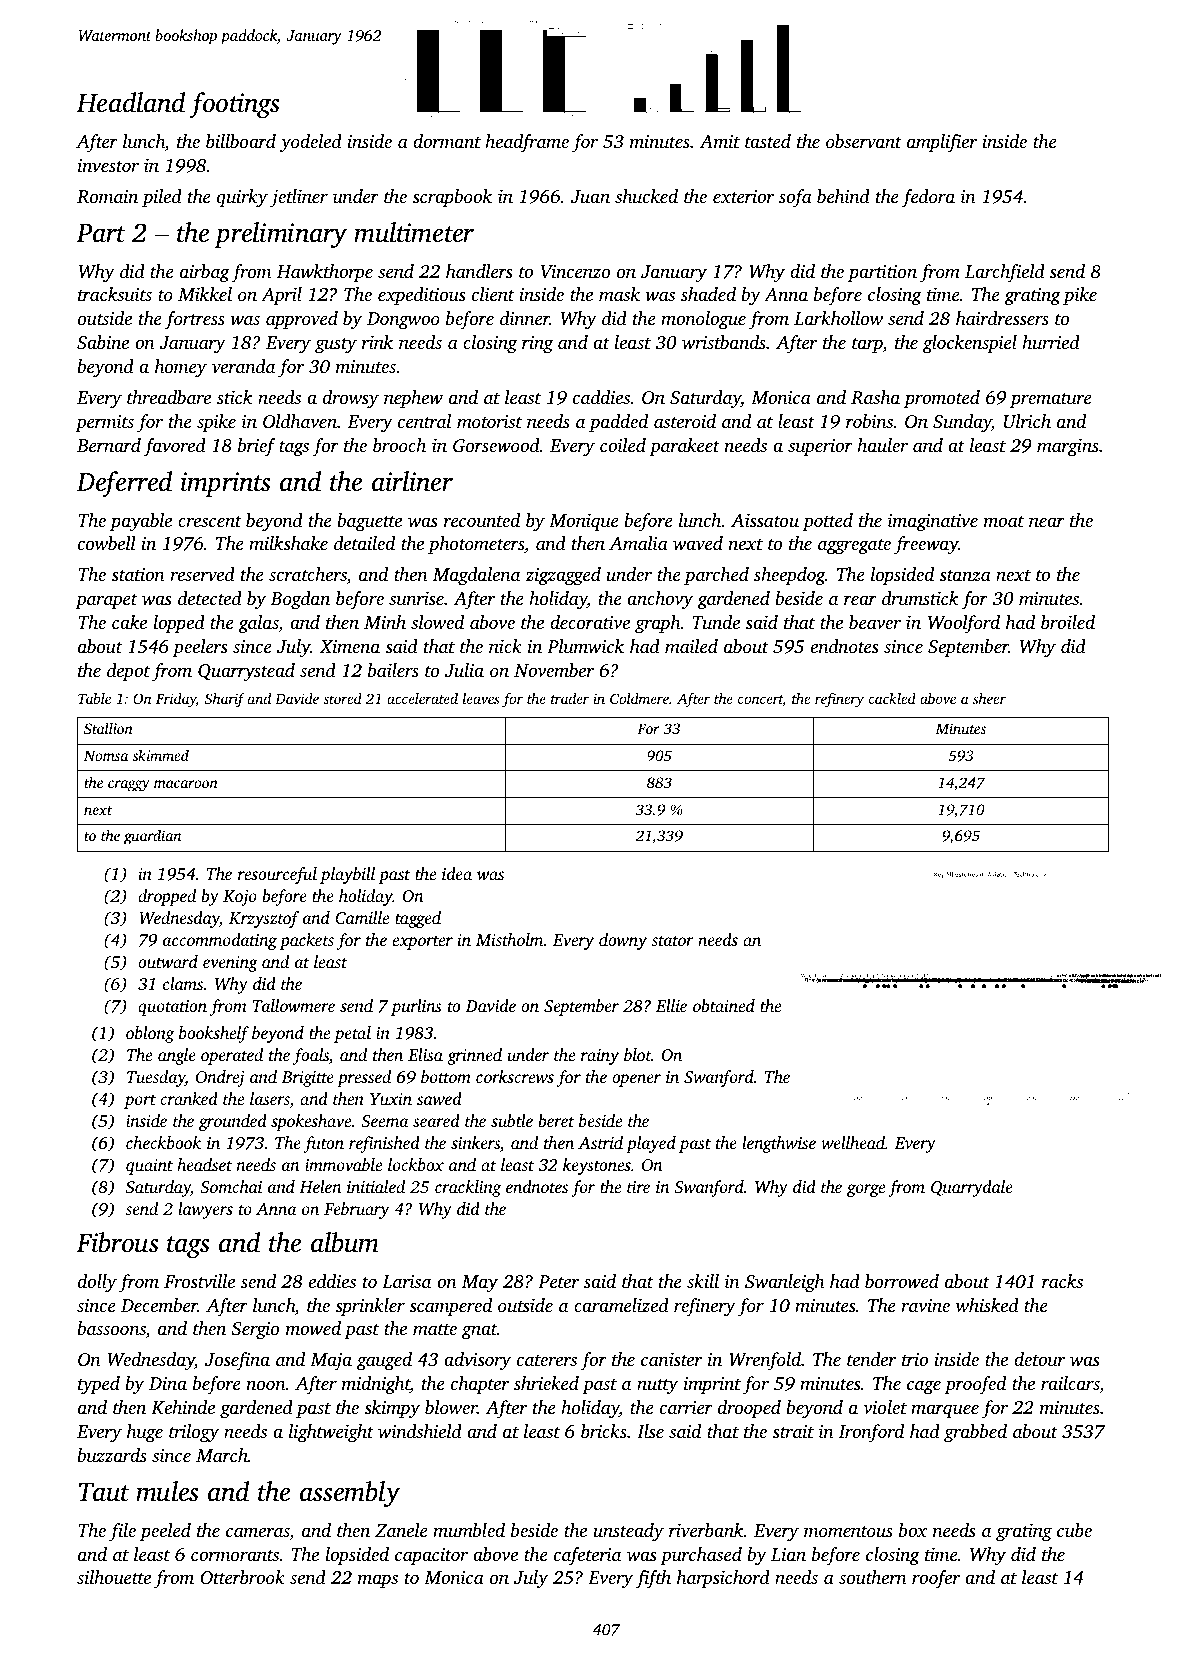 Image resolution: width=1186 pixels, height=1677 pixels. I want to click on Amit, so click(720, 141).
